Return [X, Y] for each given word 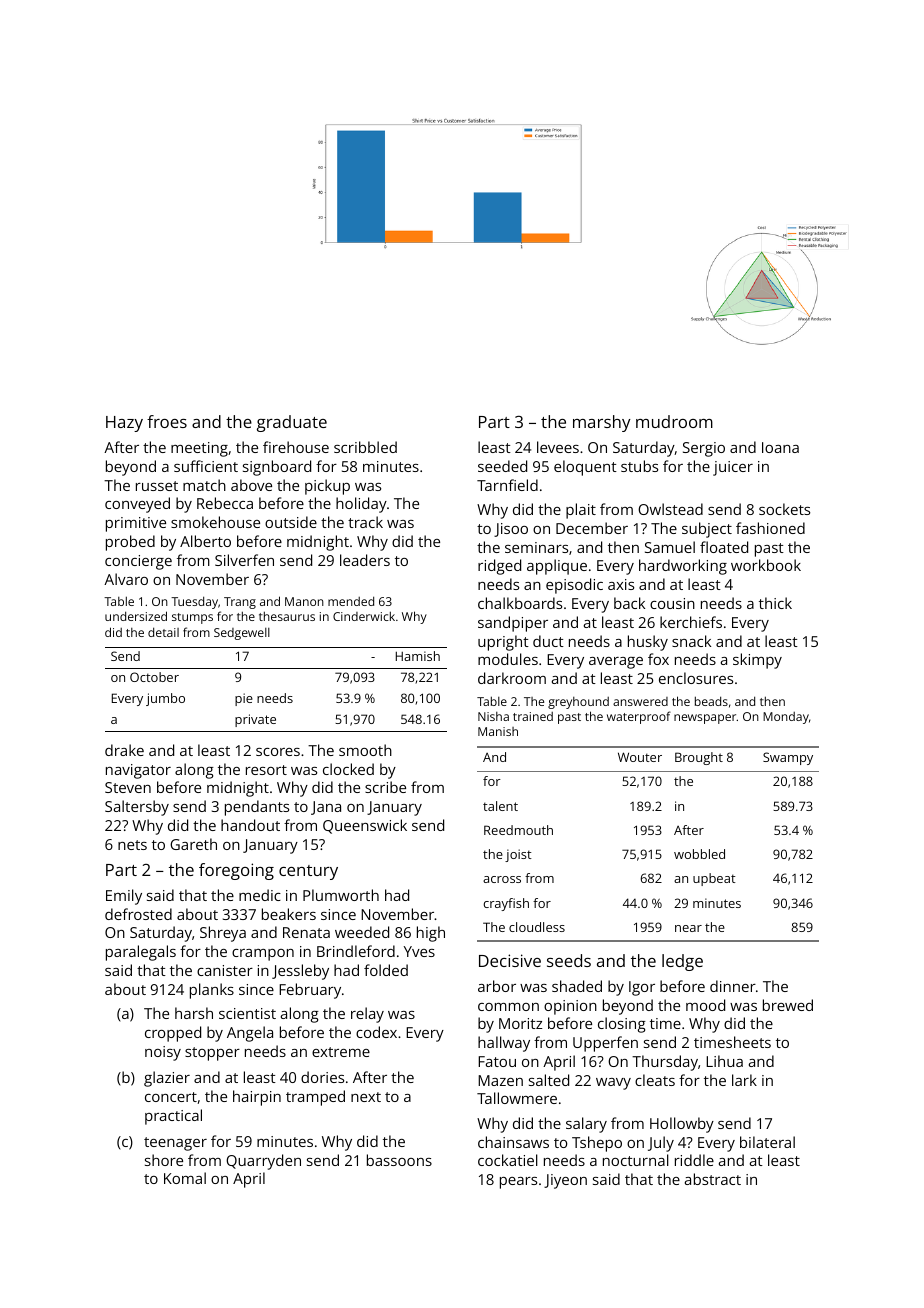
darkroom [512, 678]
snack [691, 641]
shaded [577, 986]
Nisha [493, 716]
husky [648, 643]
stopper [212, 1054]
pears [518, 1183]
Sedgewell [242, 634]
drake [124, 750]
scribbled [365, 447]
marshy [602, 423]
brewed [788, 1005]
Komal [185, 1178]
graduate [292, 423]
